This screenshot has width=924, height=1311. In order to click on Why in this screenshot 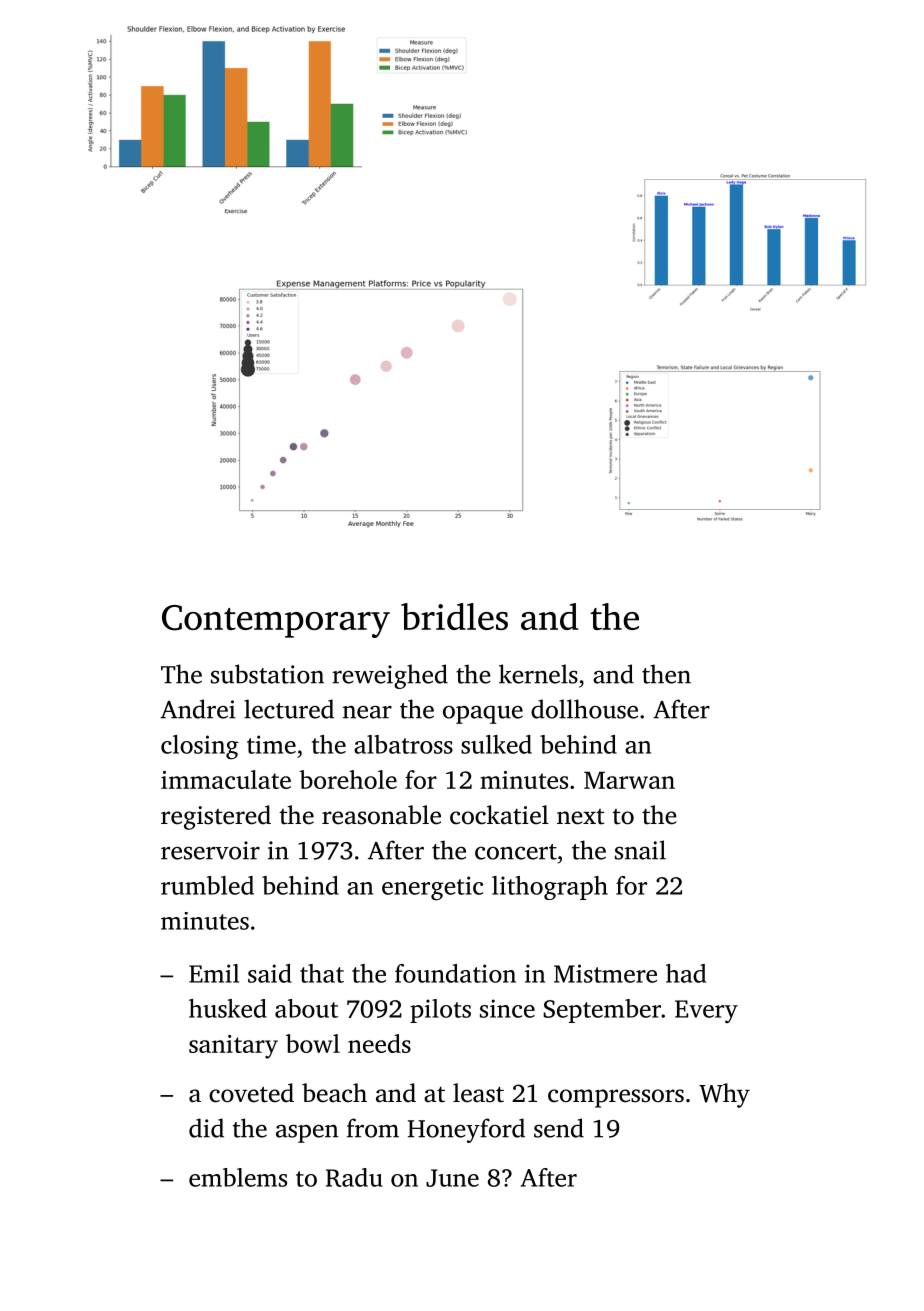, I will do `click(724, 1095)`.
